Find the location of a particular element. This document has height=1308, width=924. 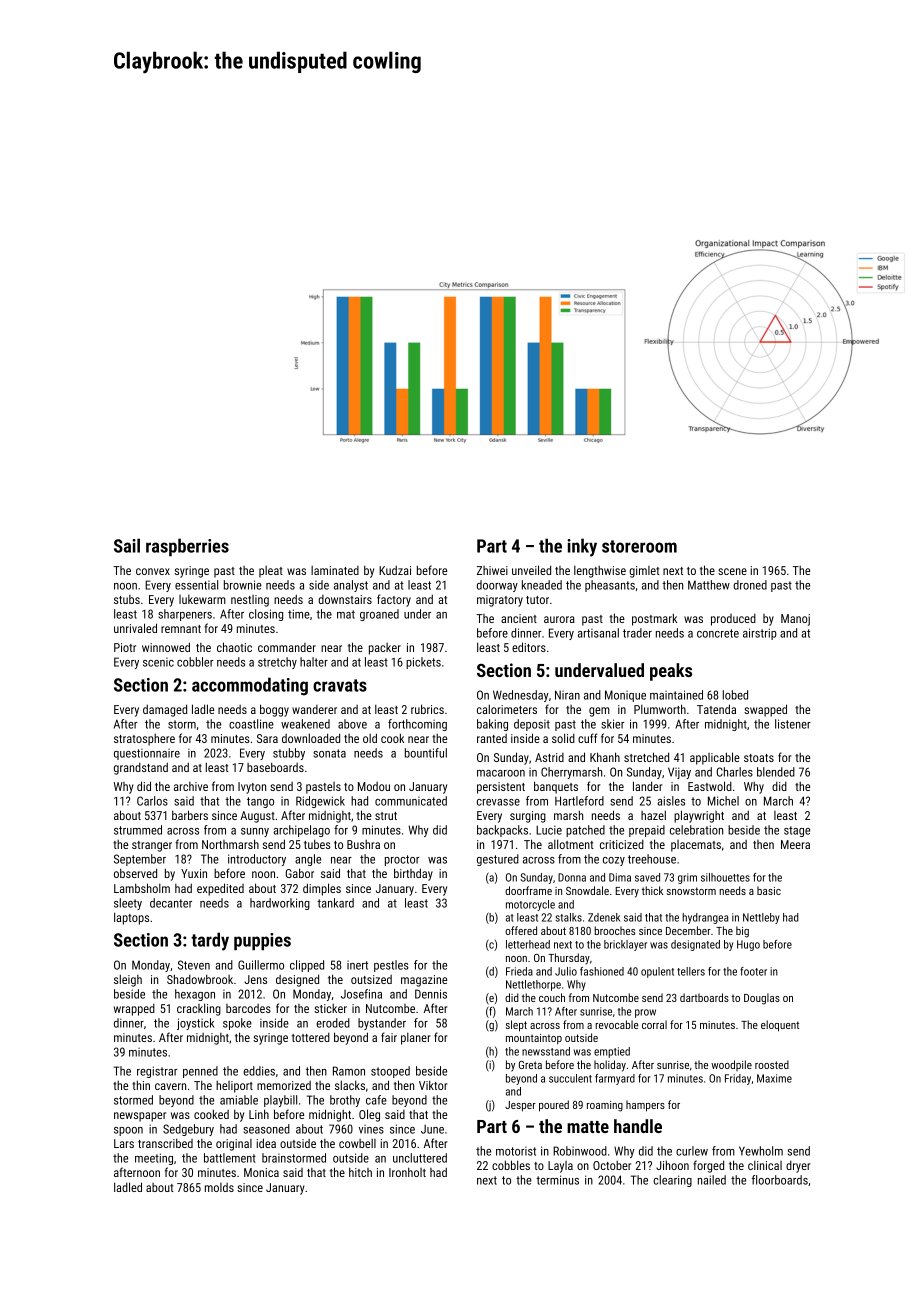

lobed is located at coordinates (735, 695).
